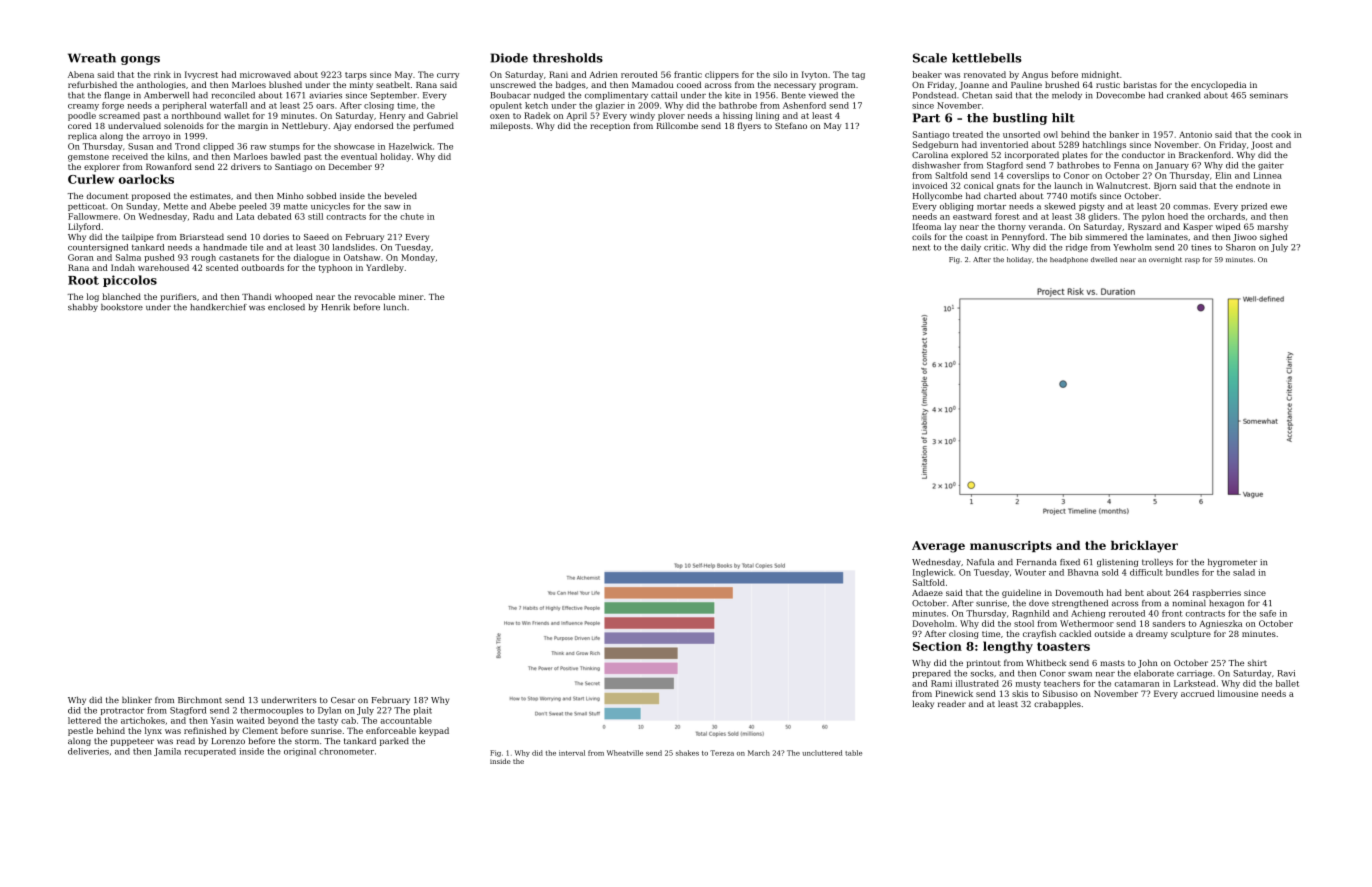 The height and width of the image is (887, 1372). What do you see at coordinates (1165, 260) in the image?
I see `overnight` at bounding box center [1165, 260].
